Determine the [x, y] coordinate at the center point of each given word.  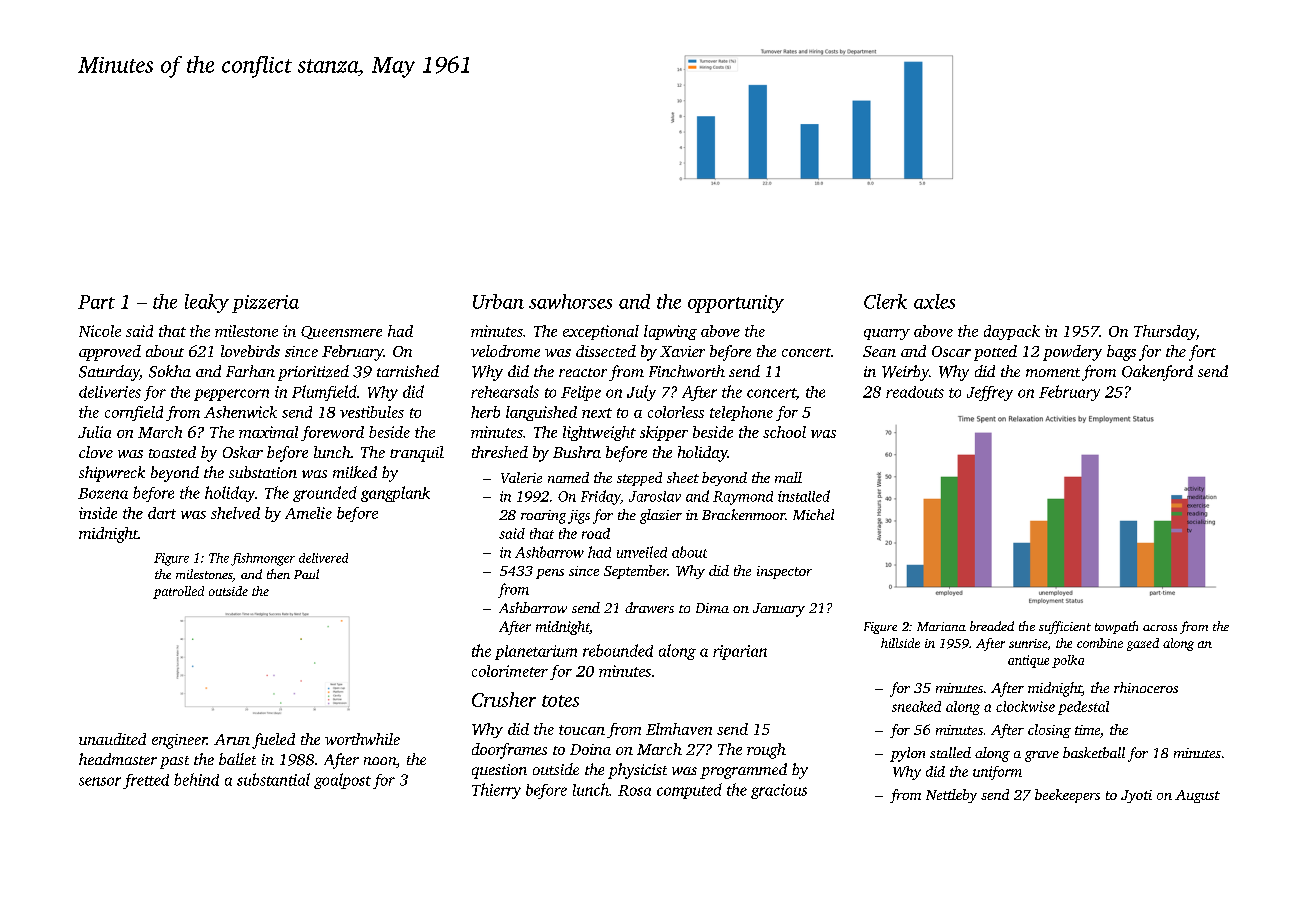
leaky [207, 303]
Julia [94, 432]
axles [934, 301]
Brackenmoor [743, 514]
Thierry [496, 791]
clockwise [1025, 706]
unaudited [112, 739]
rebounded [618, 650]
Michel [813, 514]
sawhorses [570, 301]
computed [689, 791]
